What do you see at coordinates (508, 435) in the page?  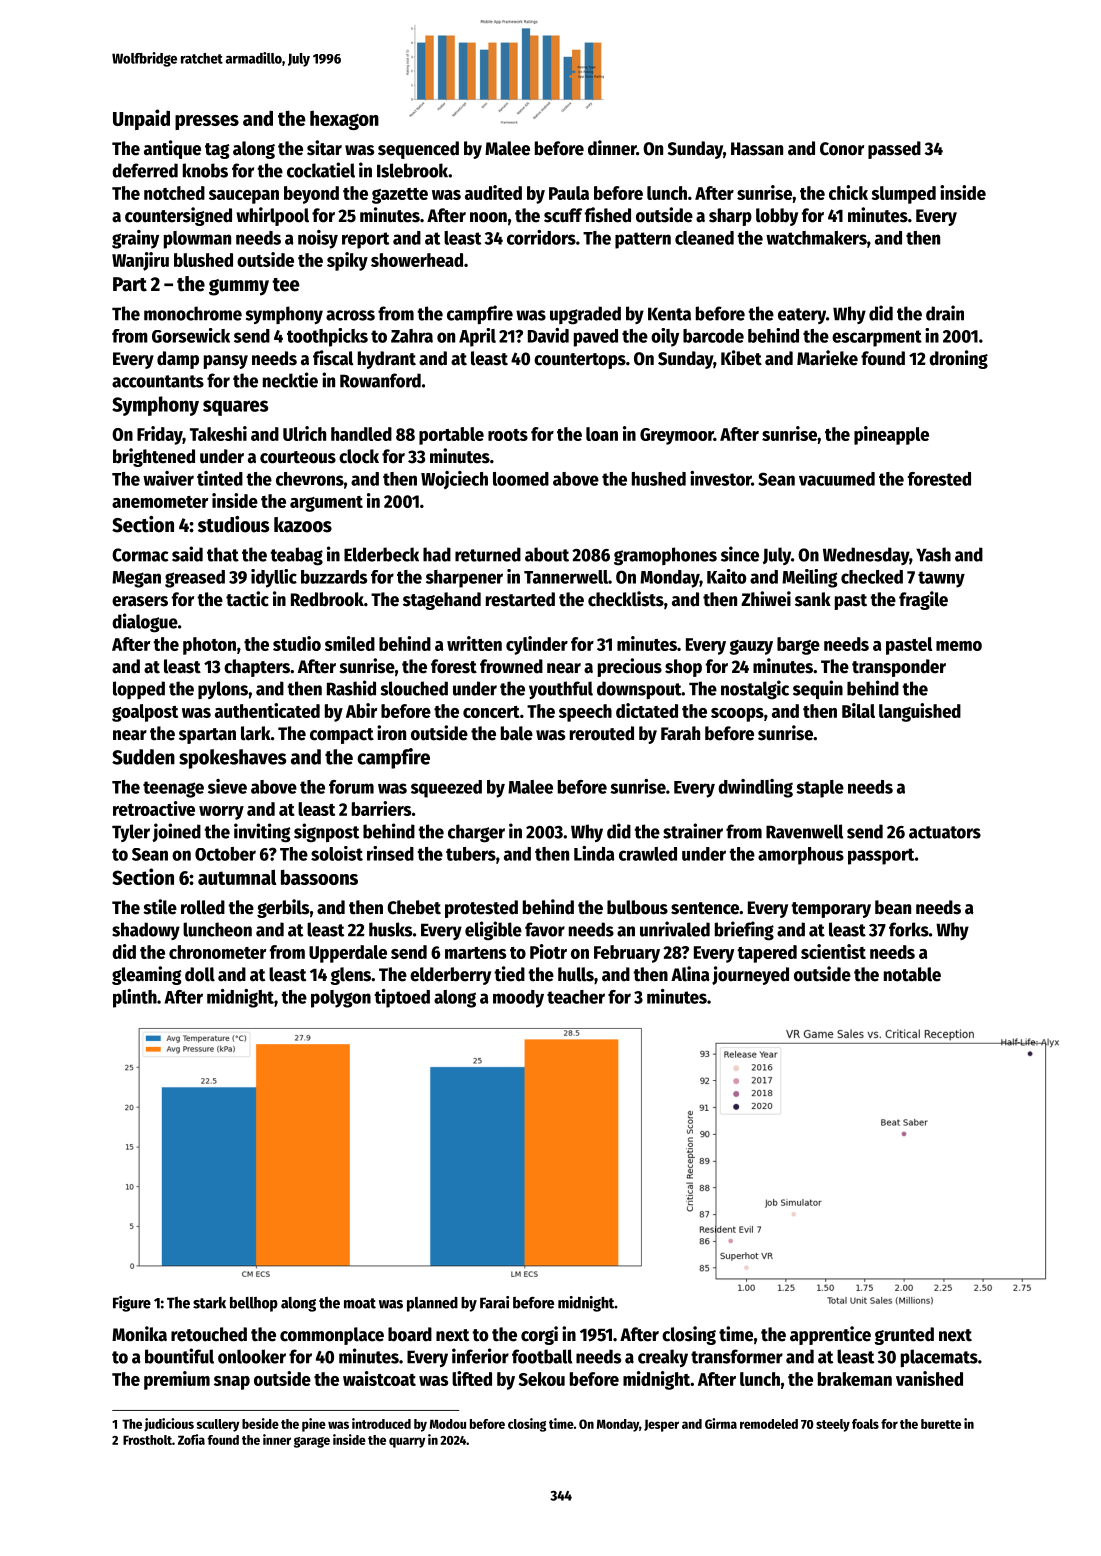 I see `roots` at bounding box center [508, 435].
